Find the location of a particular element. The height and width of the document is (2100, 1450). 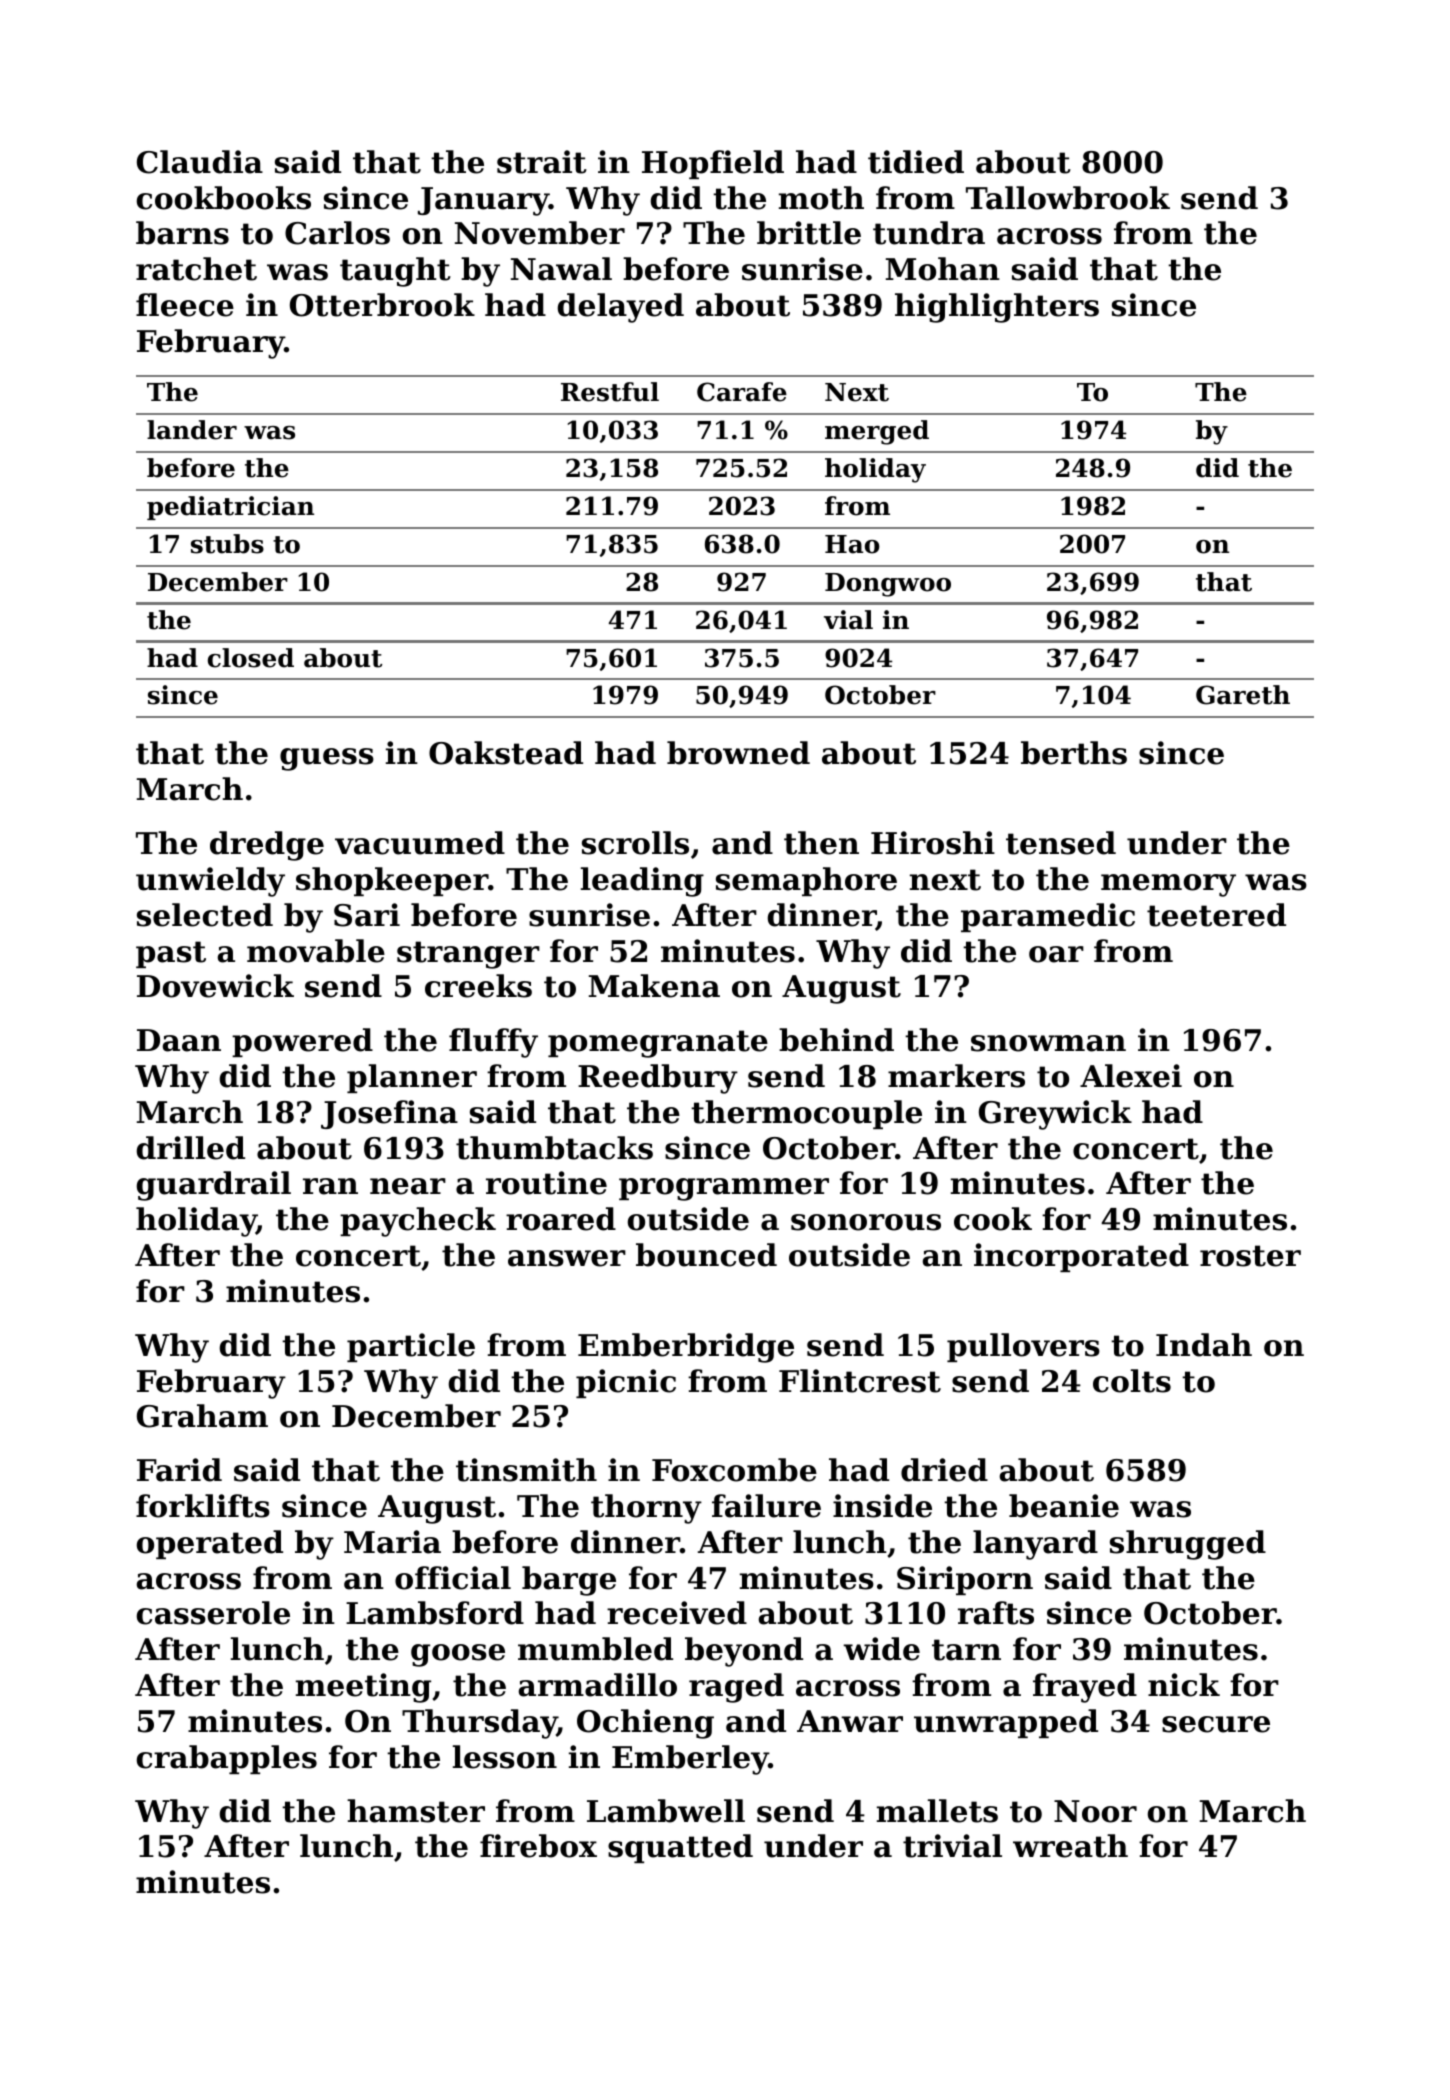

squatted is located at coordinates (680, 1848).
